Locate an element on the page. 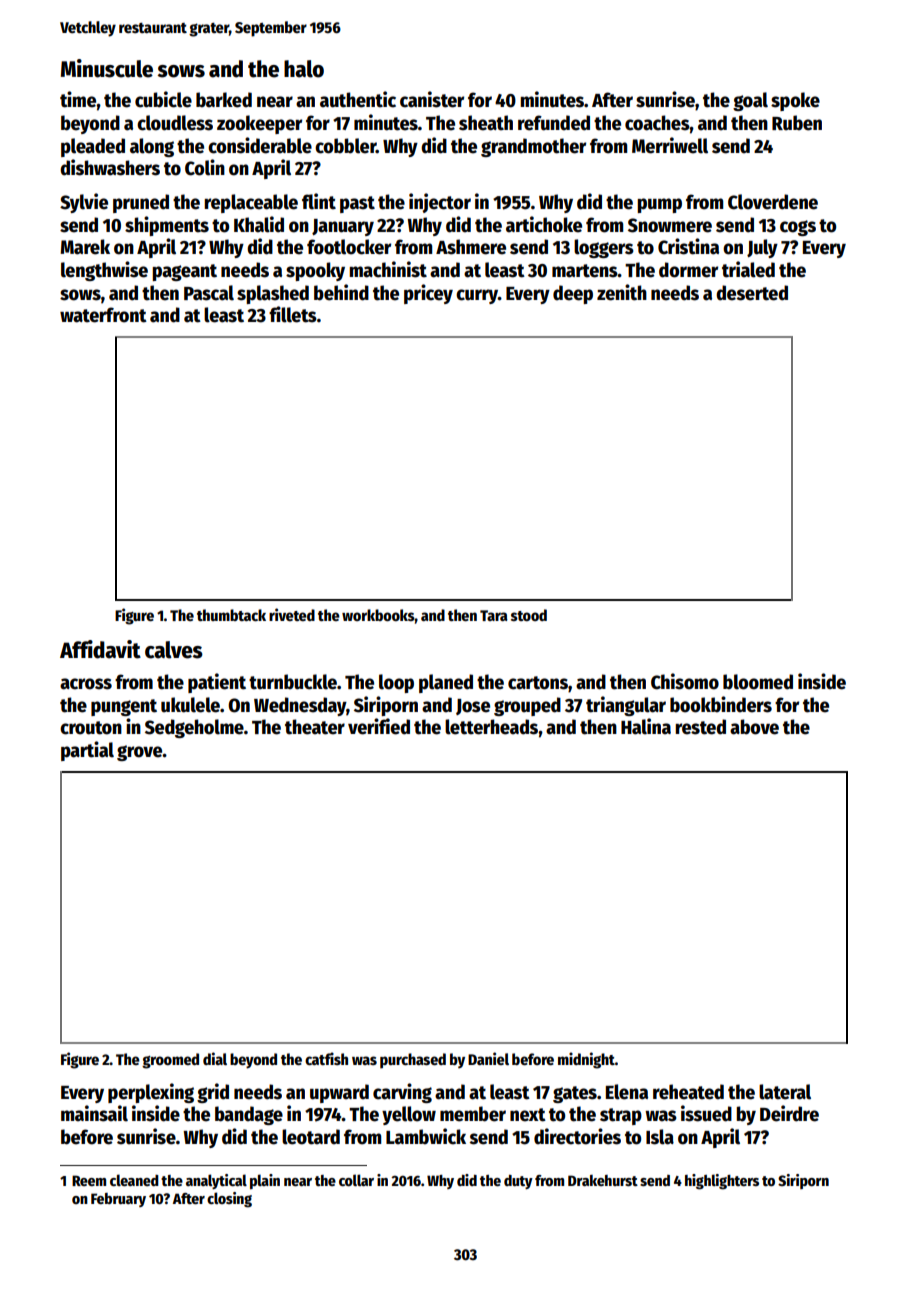 The height and width of the page is (1316, 908). cartons is located at coordinates (538, 683).
